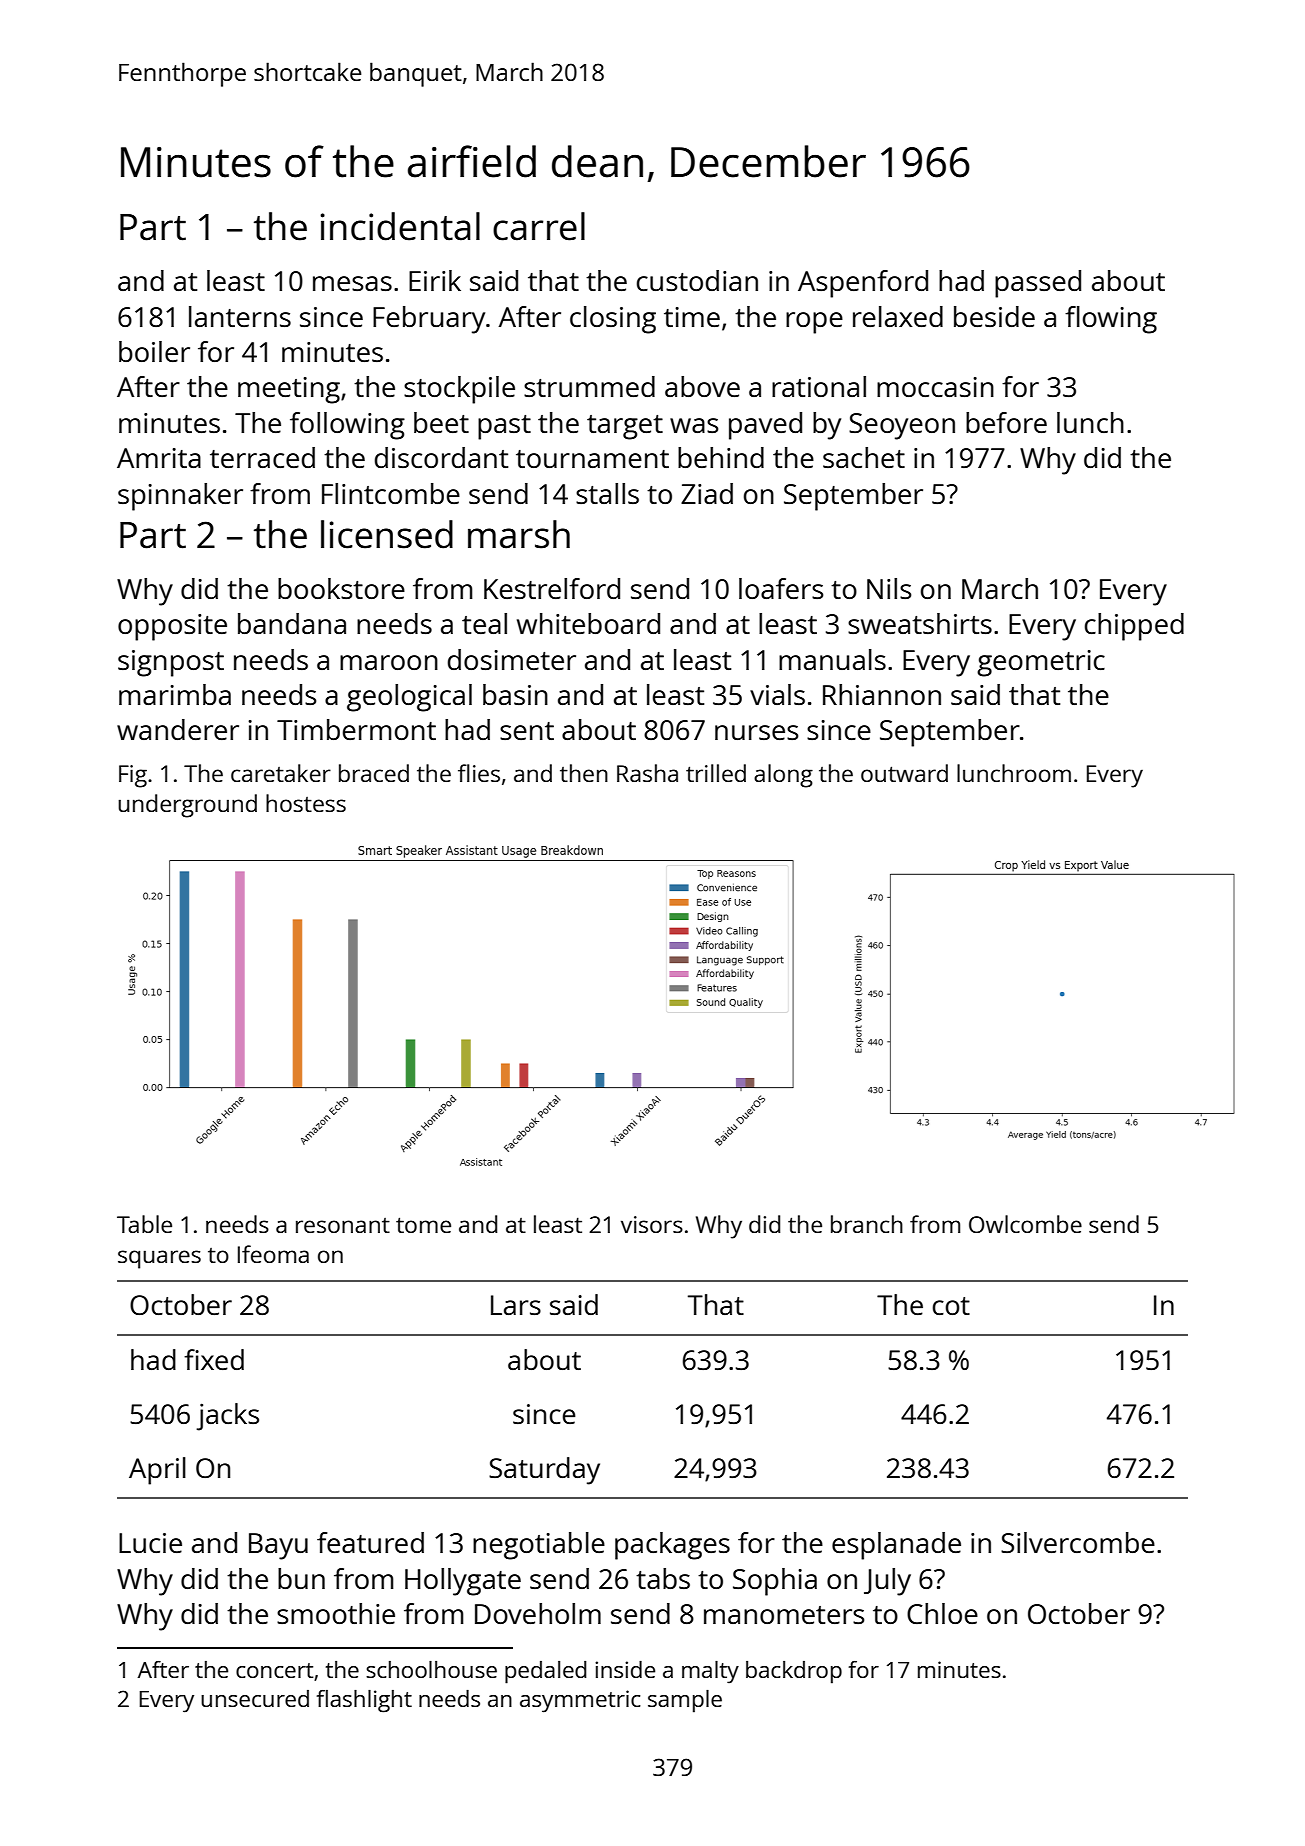 This image has width=1305, height=1846. What do you see at coordinates (652, 1224) in the image?
I see `visors` at bounding box center [652, 1224].
